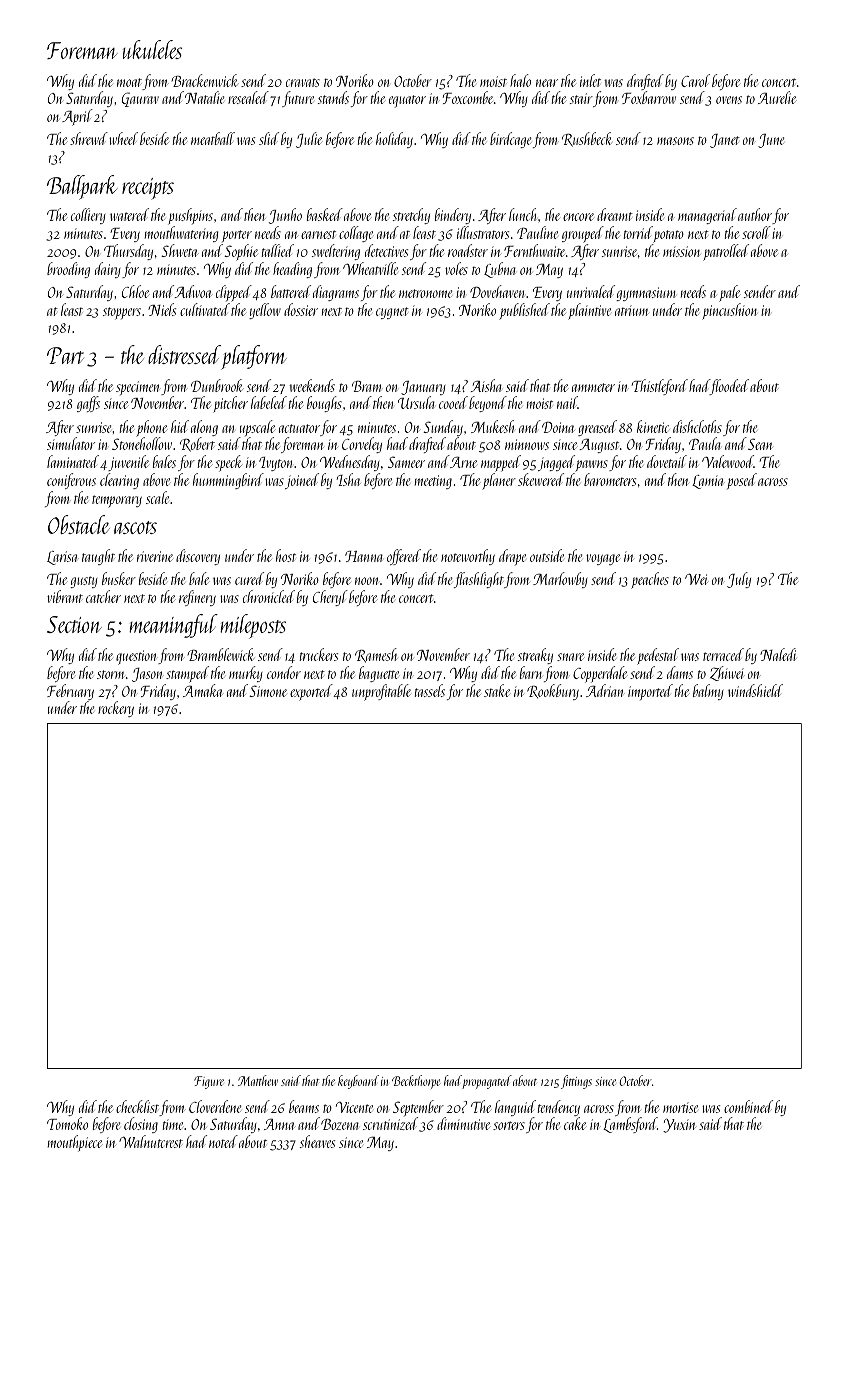 The width and height of the screenshot is (849, 1400). I want to click on Beckthorpe, so click(416, 1082).
